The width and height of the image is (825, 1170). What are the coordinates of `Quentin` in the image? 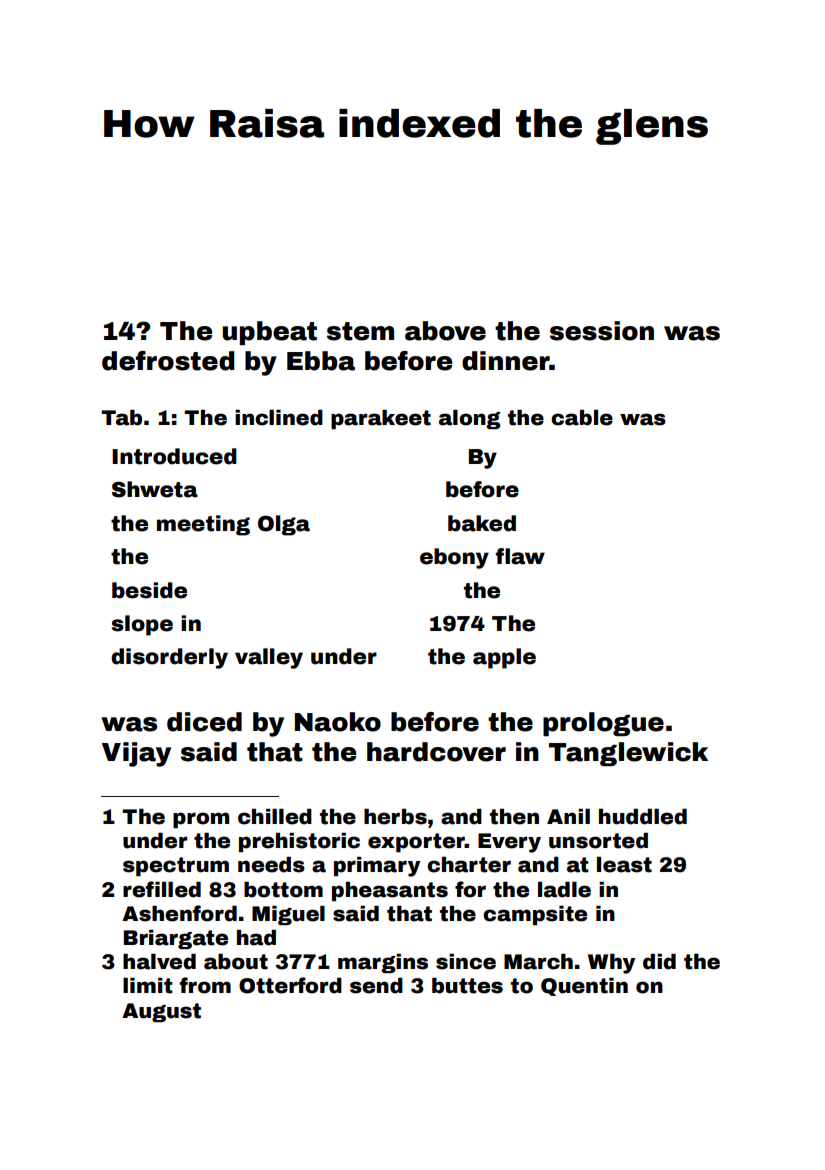 It's located at (584, 987).
